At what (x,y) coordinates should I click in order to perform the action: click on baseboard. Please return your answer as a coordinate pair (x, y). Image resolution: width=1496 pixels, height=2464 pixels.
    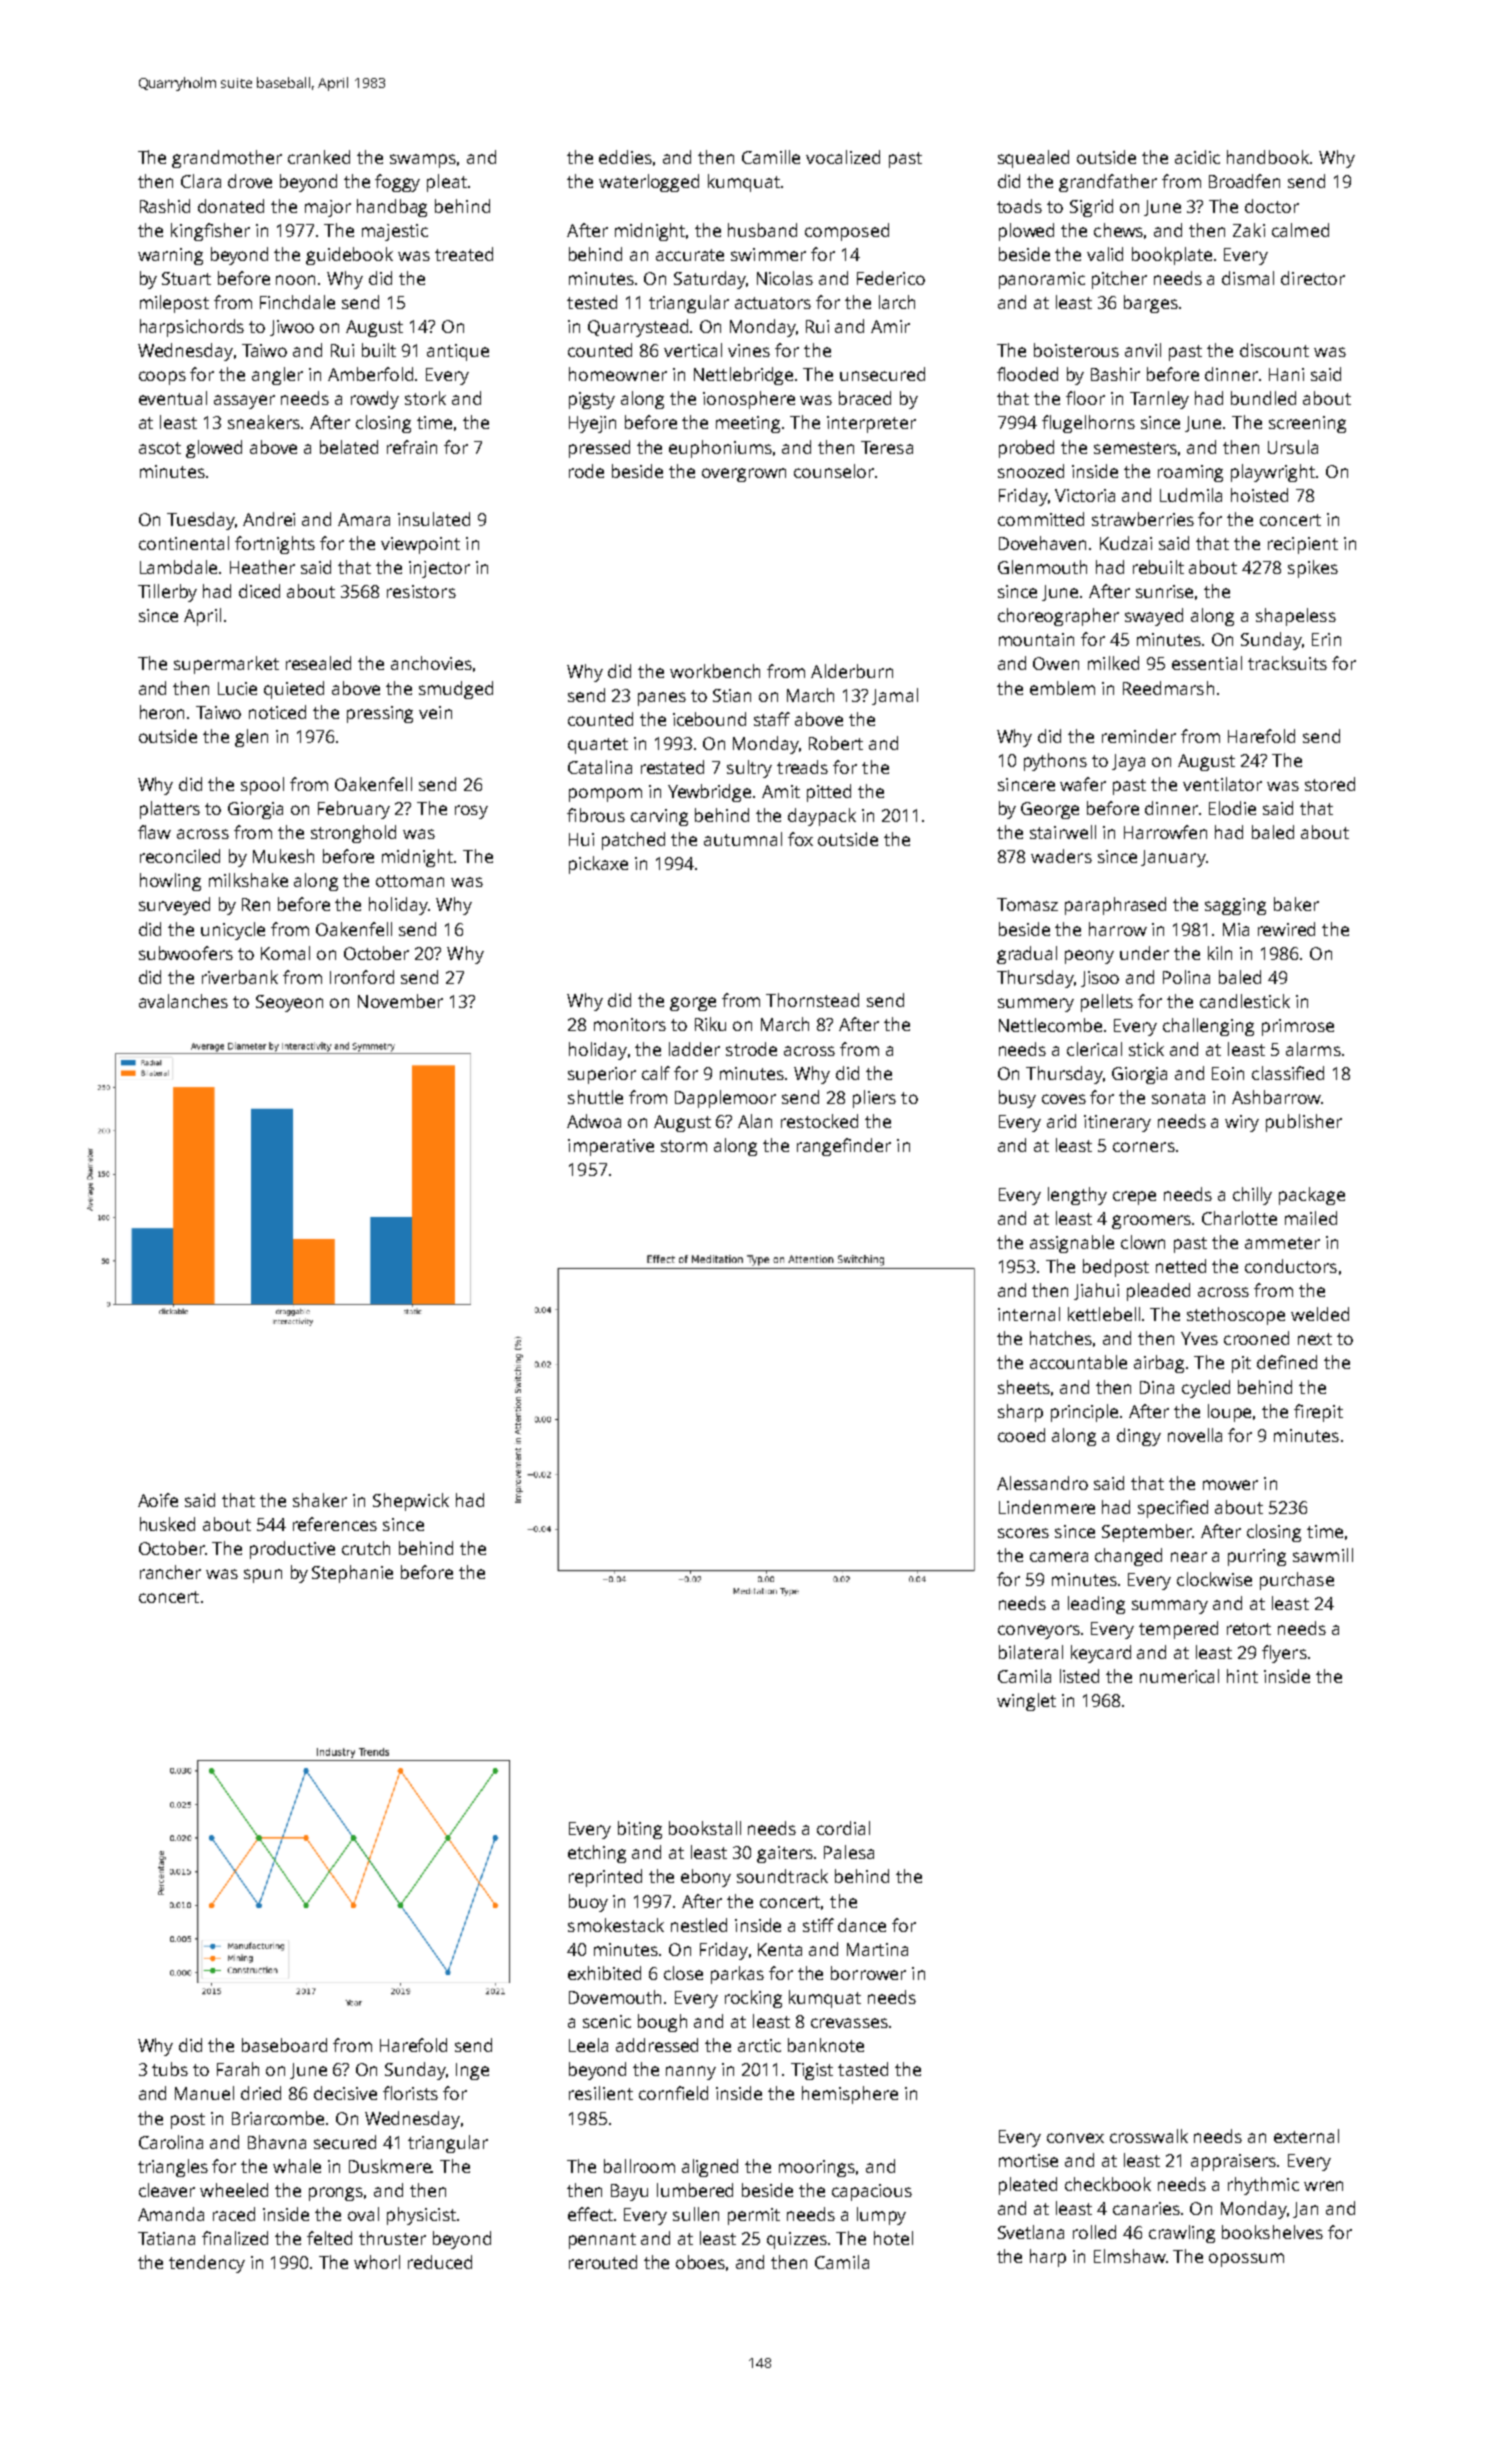
    Looking at the image, I should click on (284, 2045).
